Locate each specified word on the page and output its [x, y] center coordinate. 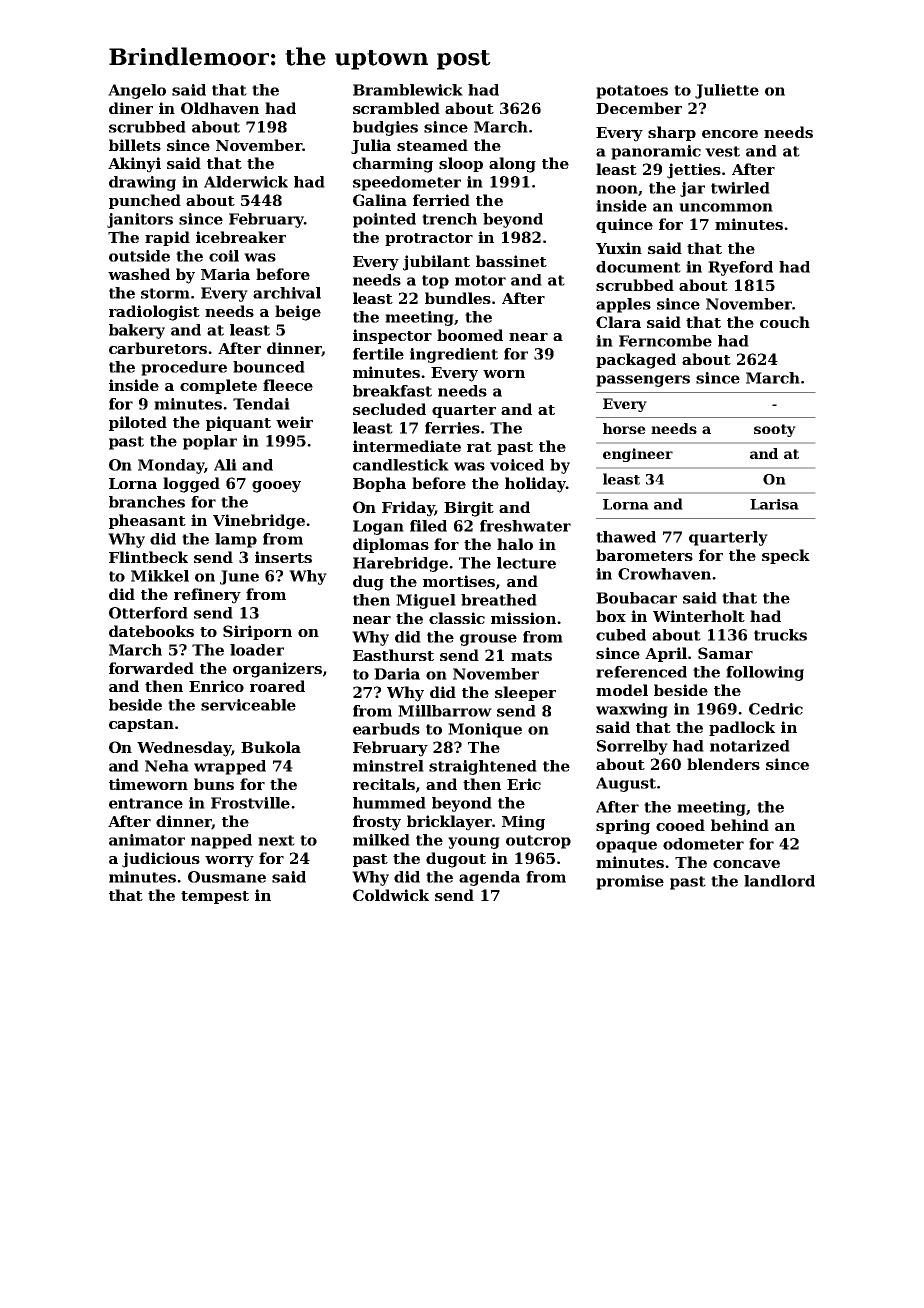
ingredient [454, 355]
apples [623, 305]
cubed [621, 635]
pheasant [147, 521]
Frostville [250, 803]
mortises [459, 581]
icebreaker [241, 237]
